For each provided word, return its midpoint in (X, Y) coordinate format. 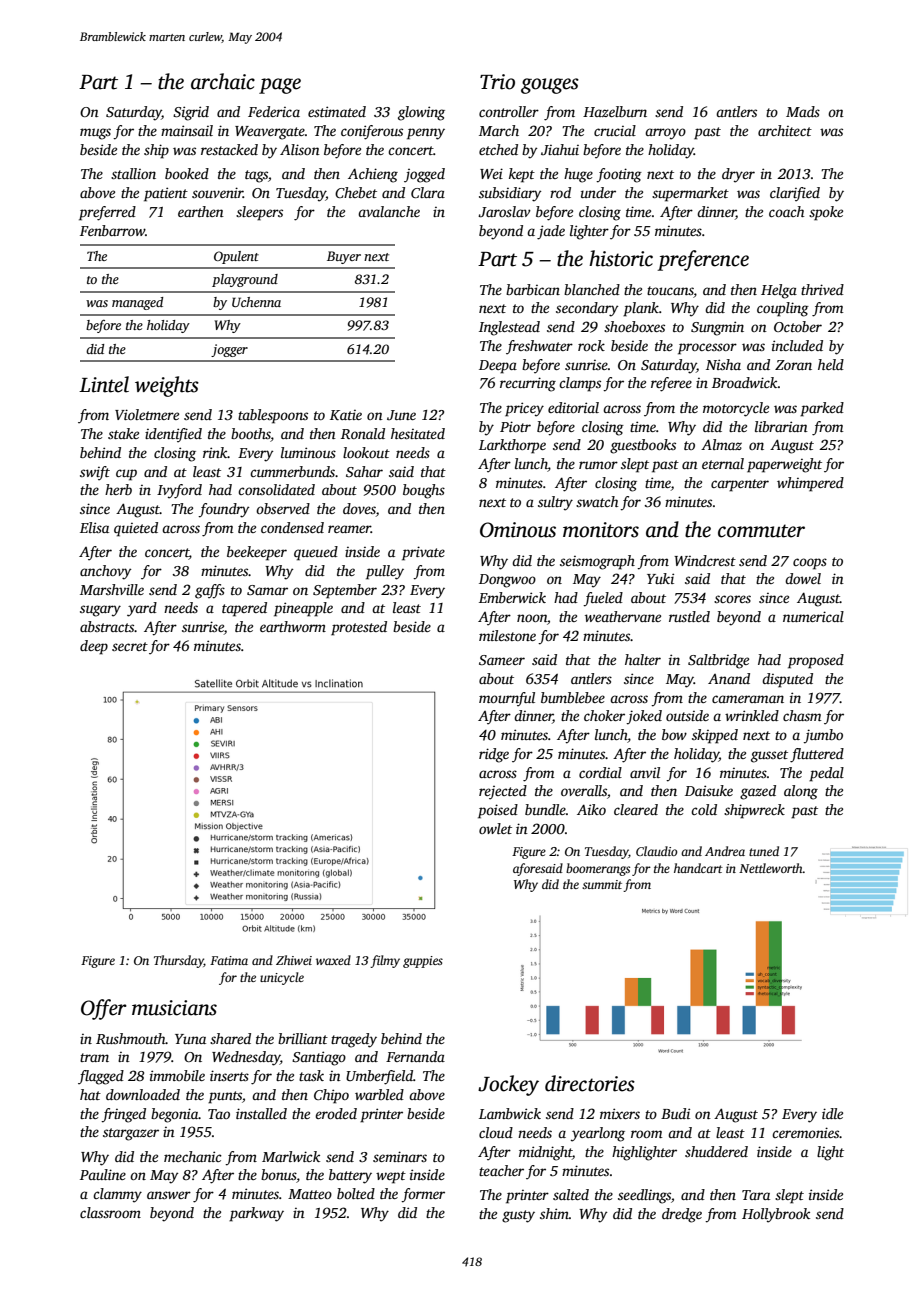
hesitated (418, 433)
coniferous (372, 132)
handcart (698, 868)
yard (142, 609)
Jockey (508, 1085)
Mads (803, 111)
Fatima (229, 960)
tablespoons (273, 416)
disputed (787, 680)
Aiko (591, 809)
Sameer (502, 660)
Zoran (793, 365)
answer (169, 1195)
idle (832, 1113)
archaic (223, 81)
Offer (104, 1009)
